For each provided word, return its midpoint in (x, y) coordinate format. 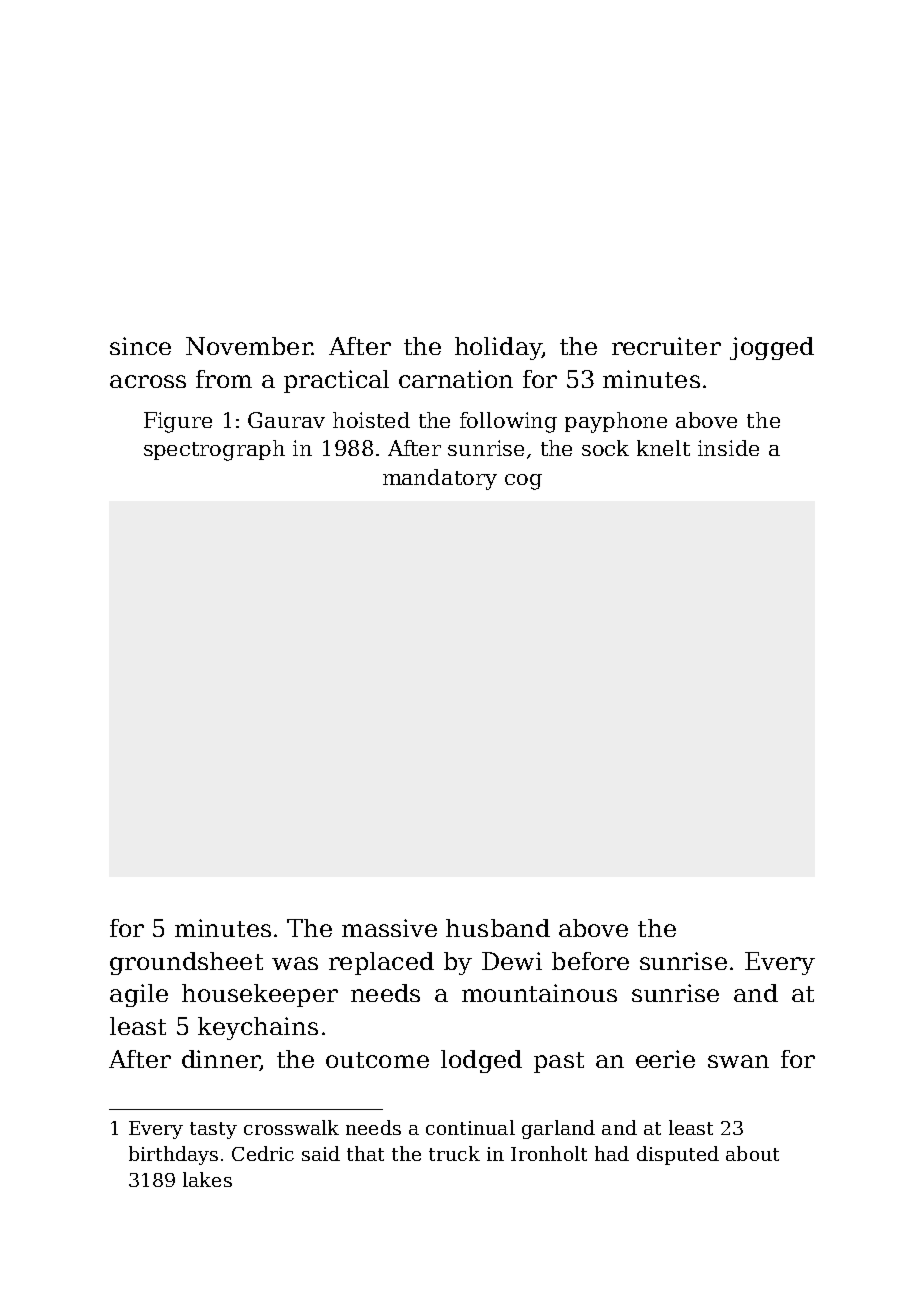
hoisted (371, 420)
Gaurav (286, 420)
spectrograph (214, 450)
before (590, 961)
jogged (772, 348)
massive (389, 928)
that (365, 1153)
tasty (213, 1130)
